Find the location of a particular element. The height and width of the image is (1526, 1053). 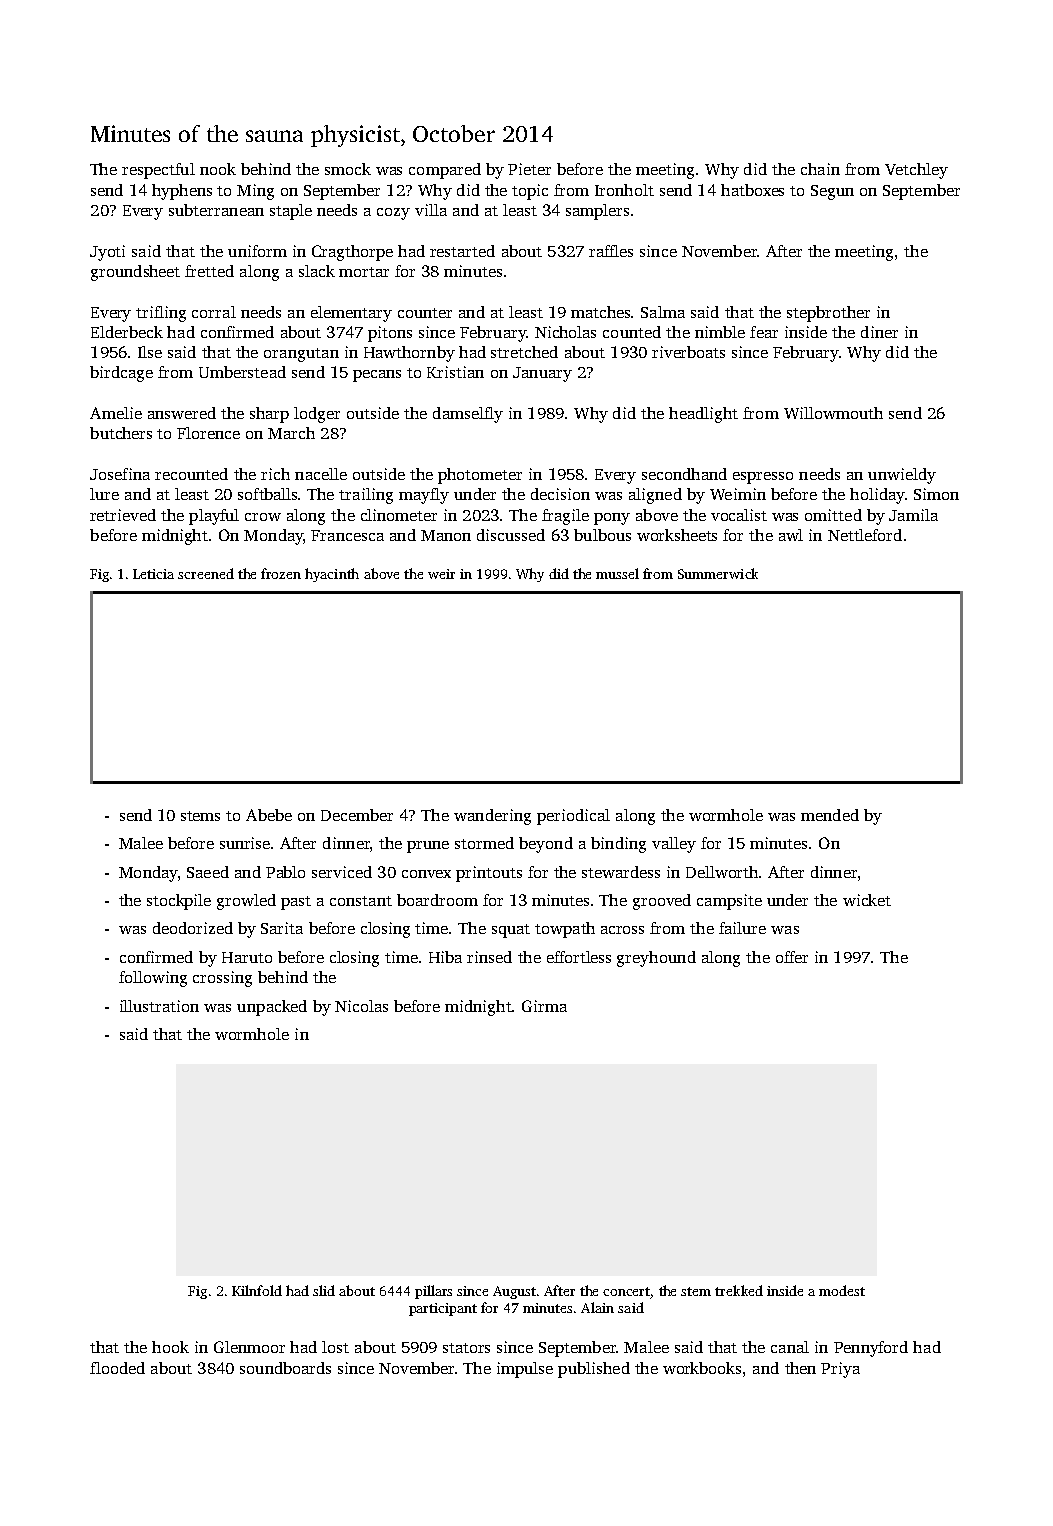

illustration is located at coordinates (159, 1006).
